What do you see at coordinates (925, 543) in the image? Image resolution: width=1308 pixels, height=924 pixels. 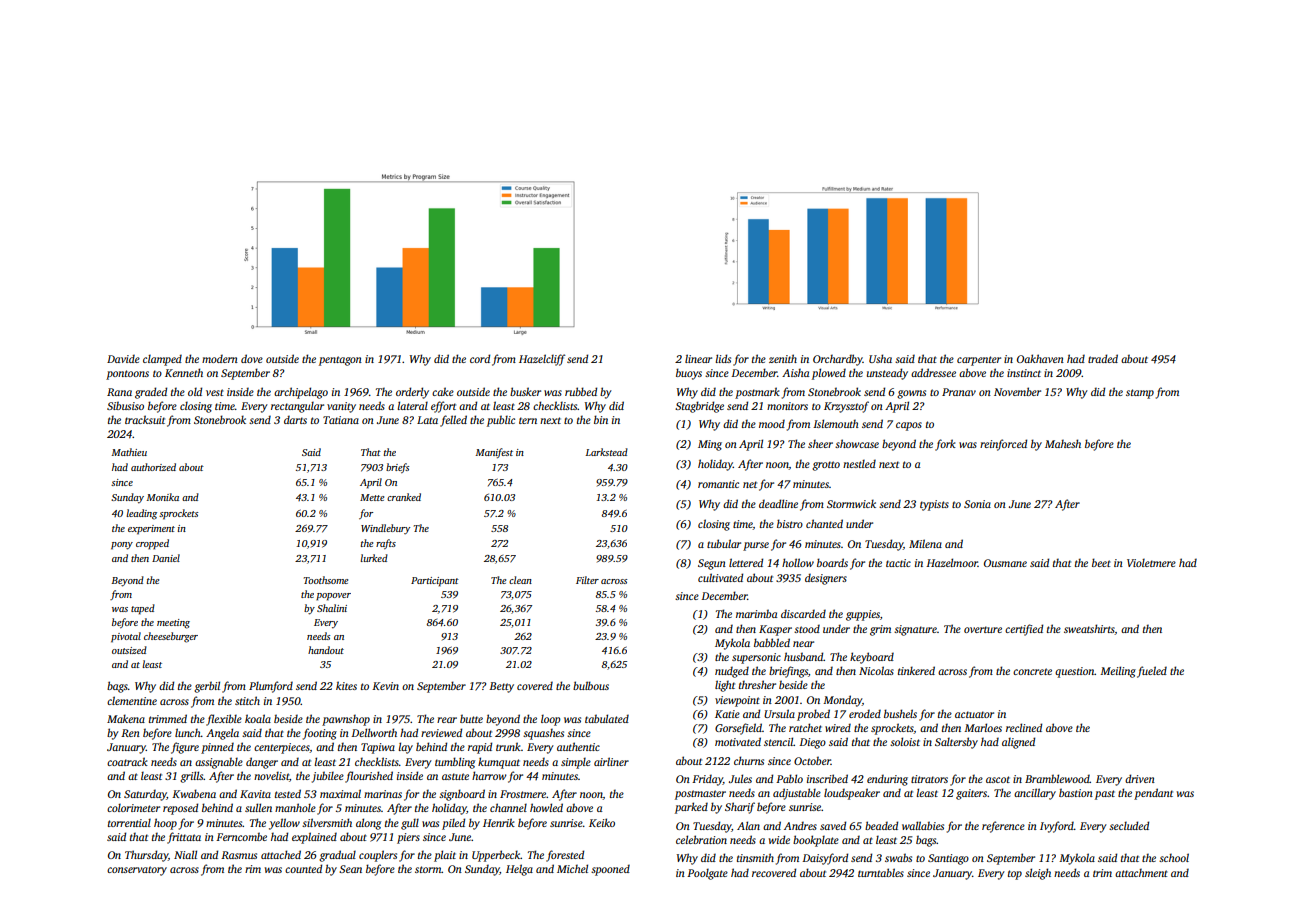 I see `Milena` at bounding box center [925, 543].
